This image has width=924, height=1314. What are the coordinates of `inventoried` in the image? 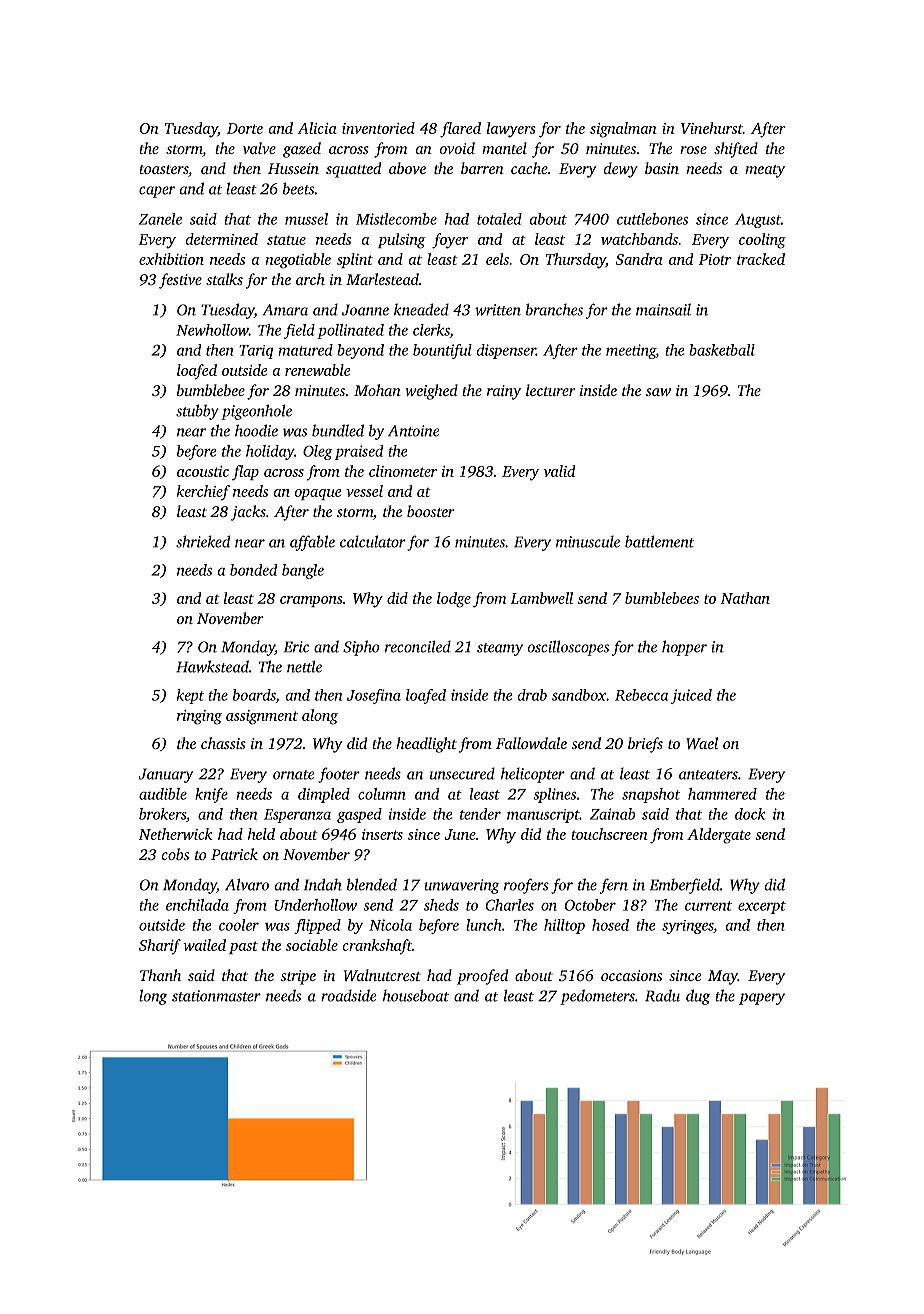 It's located at (378, 128).
